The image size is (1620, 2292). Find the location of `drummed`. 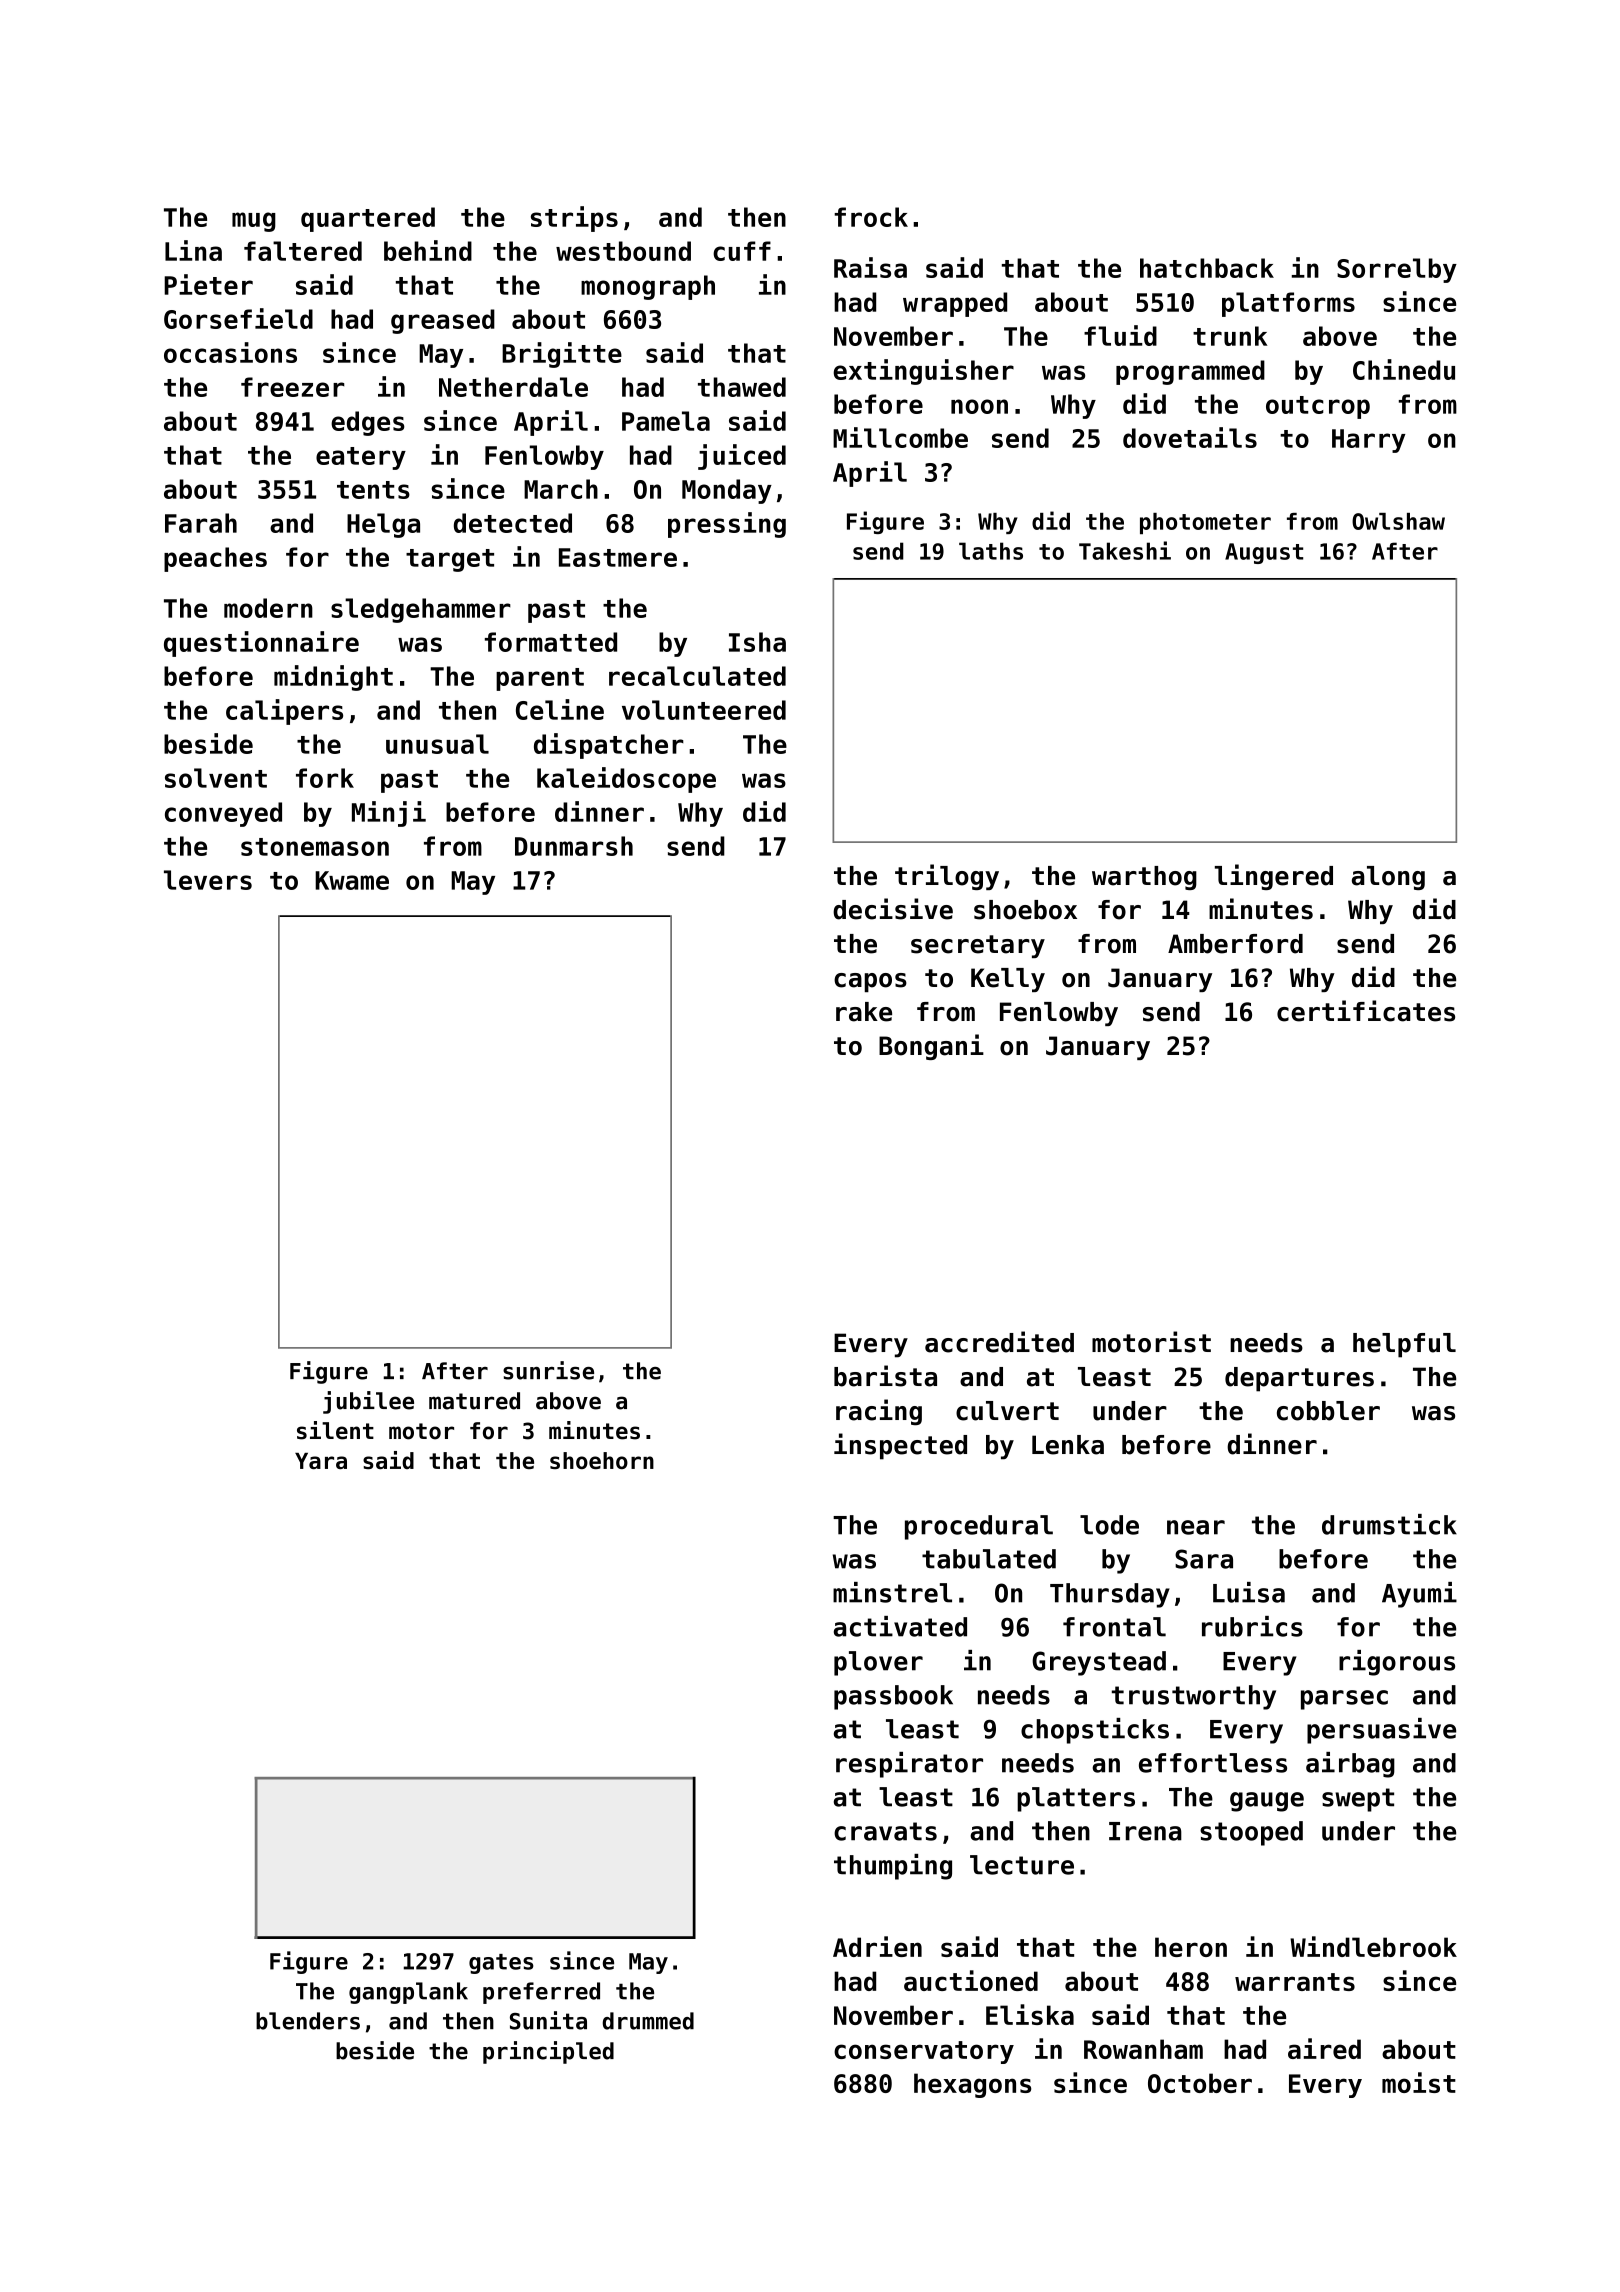

drummed is located at coordinates (648, 2021).
